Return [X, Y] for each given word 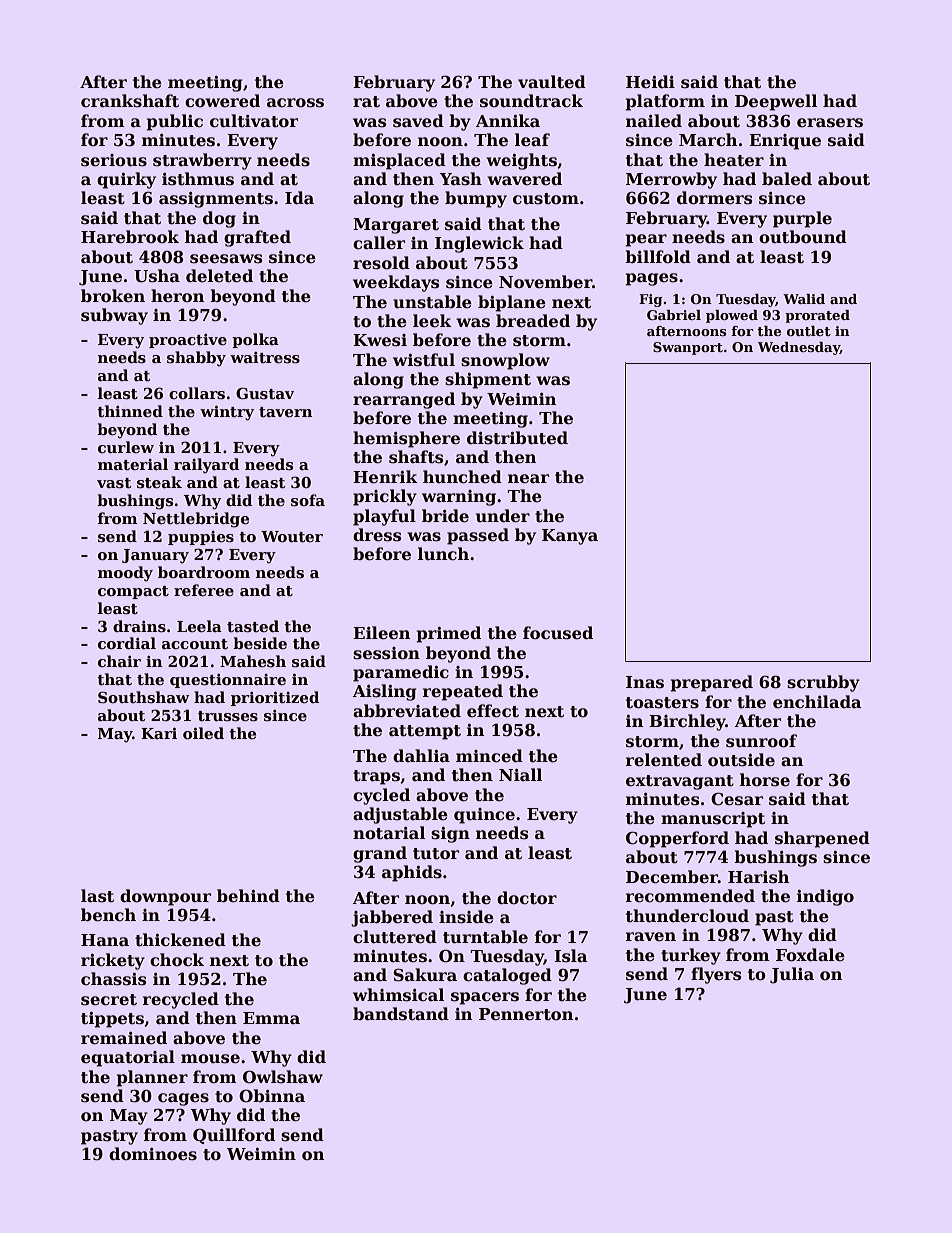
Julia [792, 975]
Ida [299, 197]
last [97, 896]
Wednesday [799, 348]
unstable [432, 302]
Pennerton [526, 1014]
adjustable [400, 815]
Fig [651, 300]
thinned [130, 411]
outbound [803, 237]
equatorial [128, 1058]
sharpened [822, 839]
